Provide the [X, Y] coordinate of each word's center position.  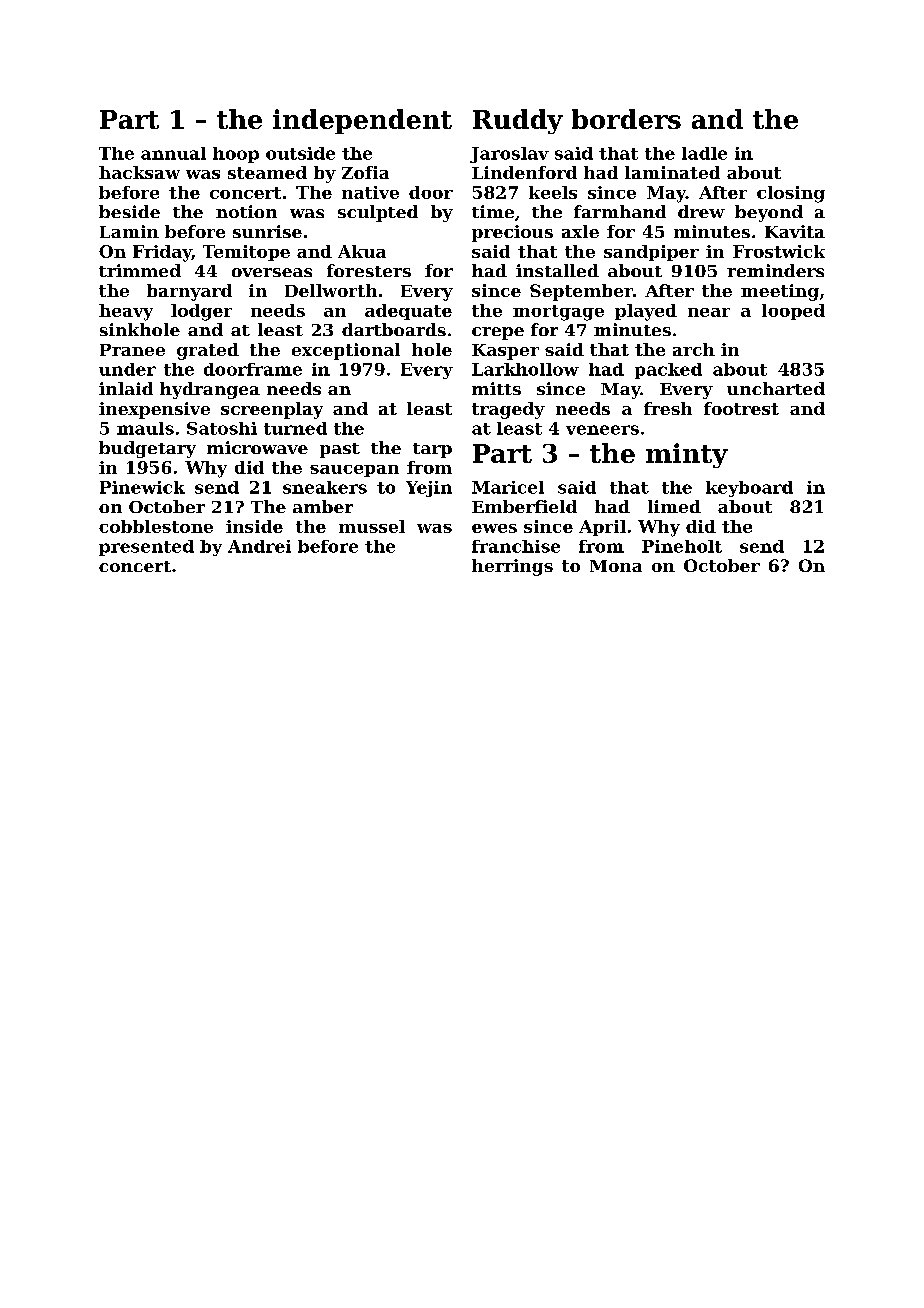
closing [791, 194]
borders [626, 119]
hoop [236, 155]
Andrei [259, 546]
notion [246, 211]
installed [557, 270]
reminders [775, 270]
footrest [741, 408]
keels [553, 192]
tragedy [508, 410]
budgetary [147, 449]
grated [208, 351]
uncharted [776, 388]
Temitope [246, 253]
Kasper [505, 352]
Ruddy [518, 121]
